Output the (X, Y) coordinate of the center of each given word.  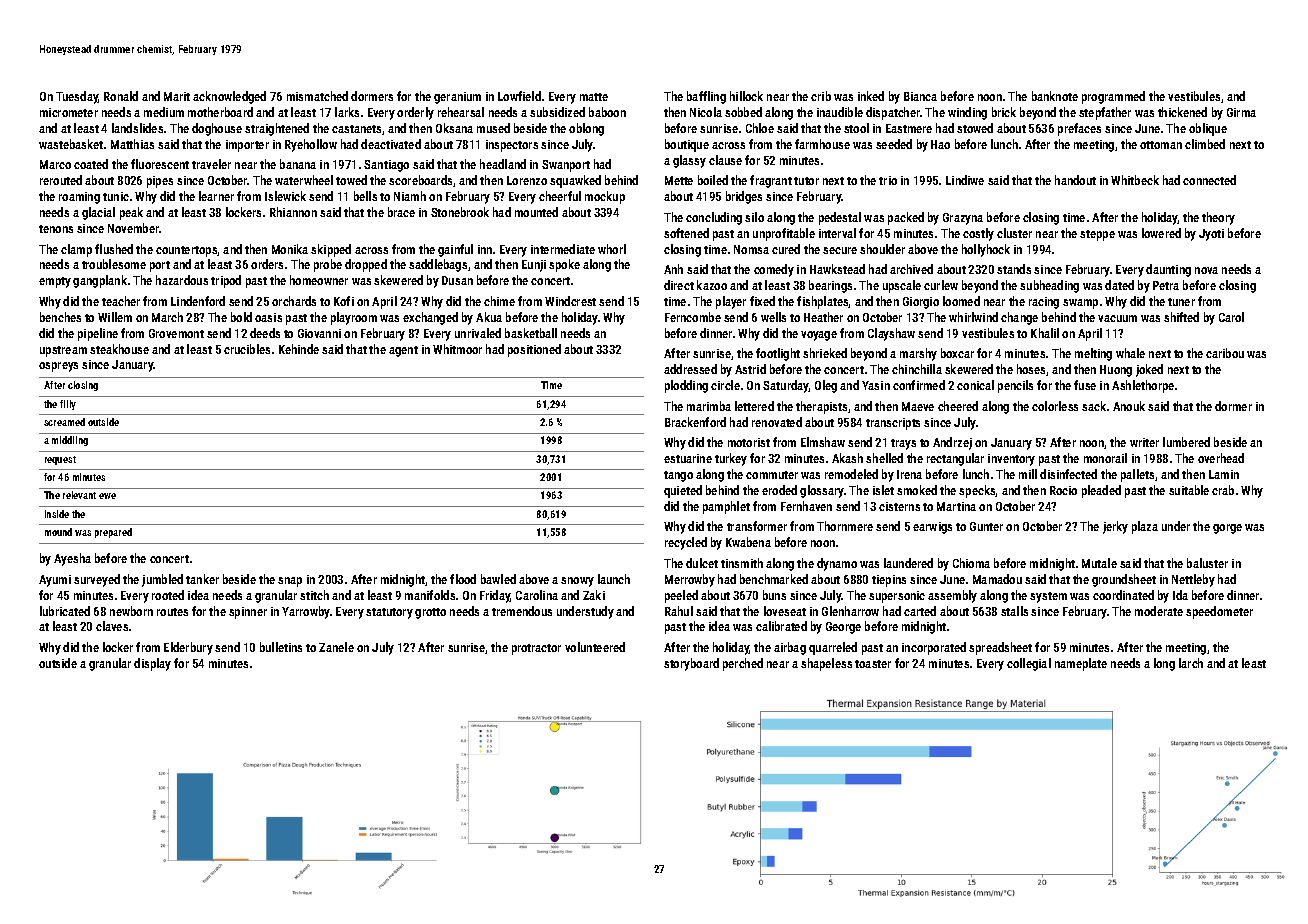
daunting (1168, 270)
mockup (605, 197)
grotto (430, 613)
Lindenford (198, 301)
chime (499, 301)
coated (91, 164)
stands (1014, 269)
